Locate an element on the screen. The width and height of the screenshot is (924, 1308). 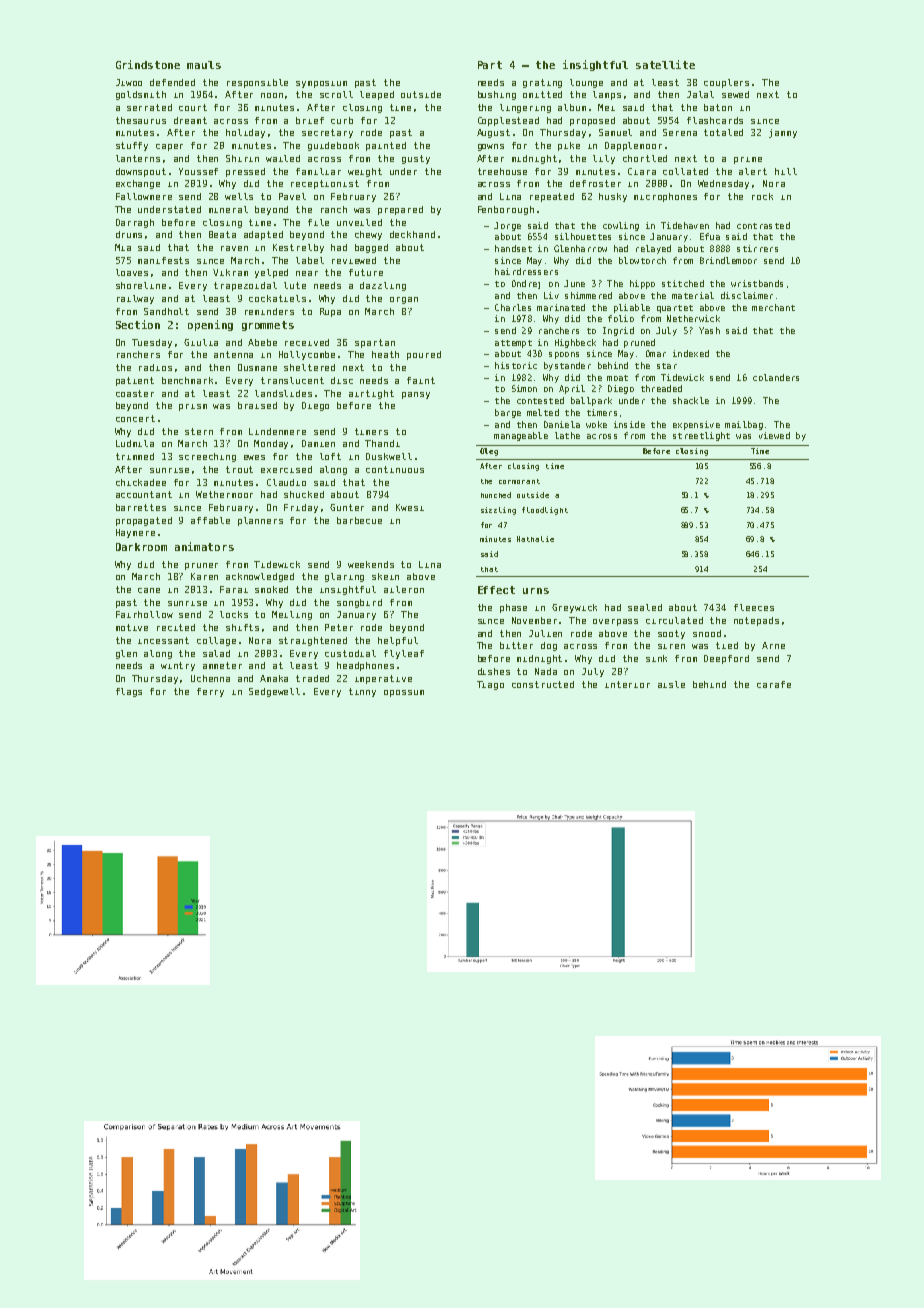
Amaka is located at coordinates (274, 678).
